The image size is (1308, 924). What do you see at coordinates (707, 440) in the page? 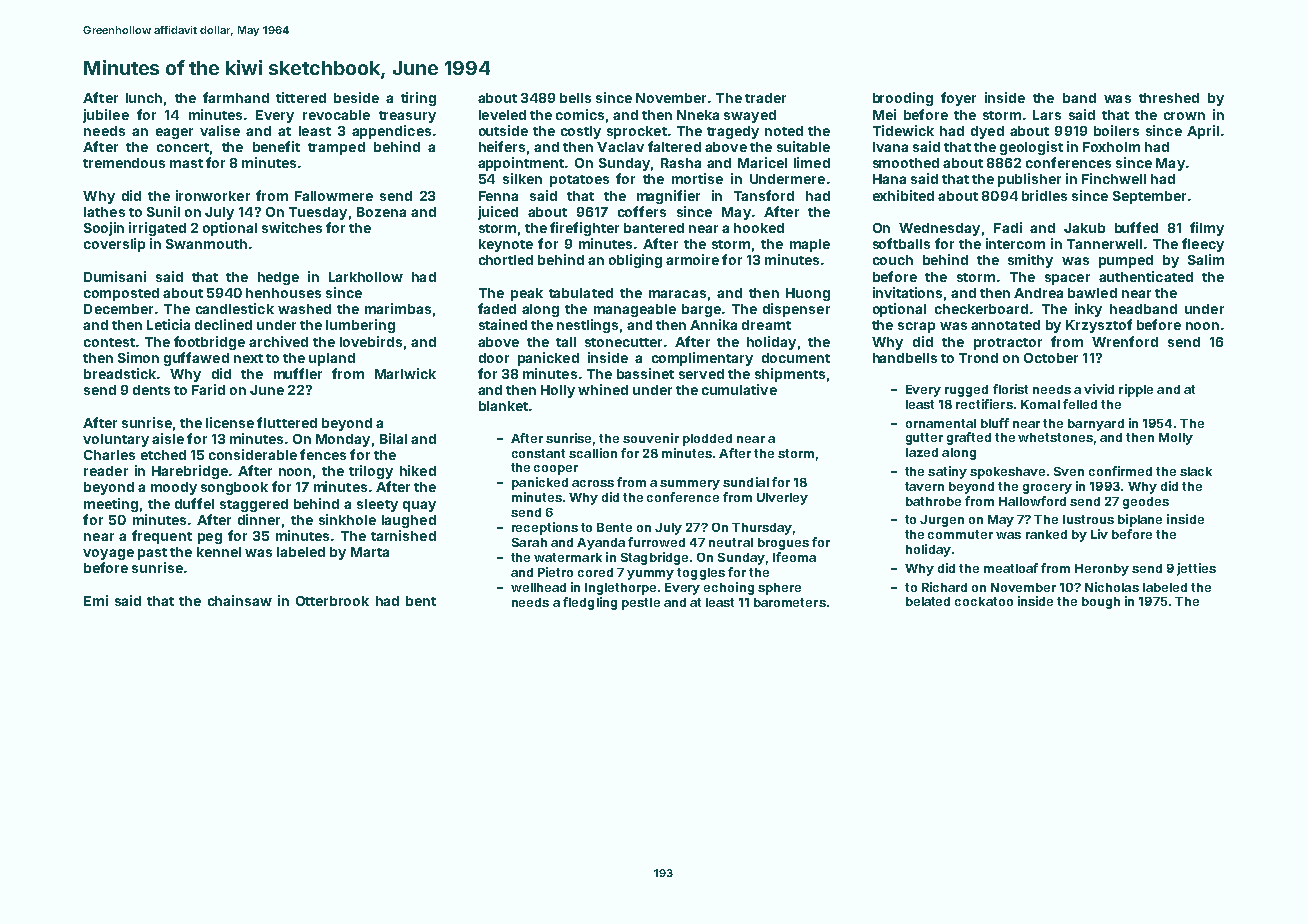
I see `plodded` at bounding box center [707, 440].
